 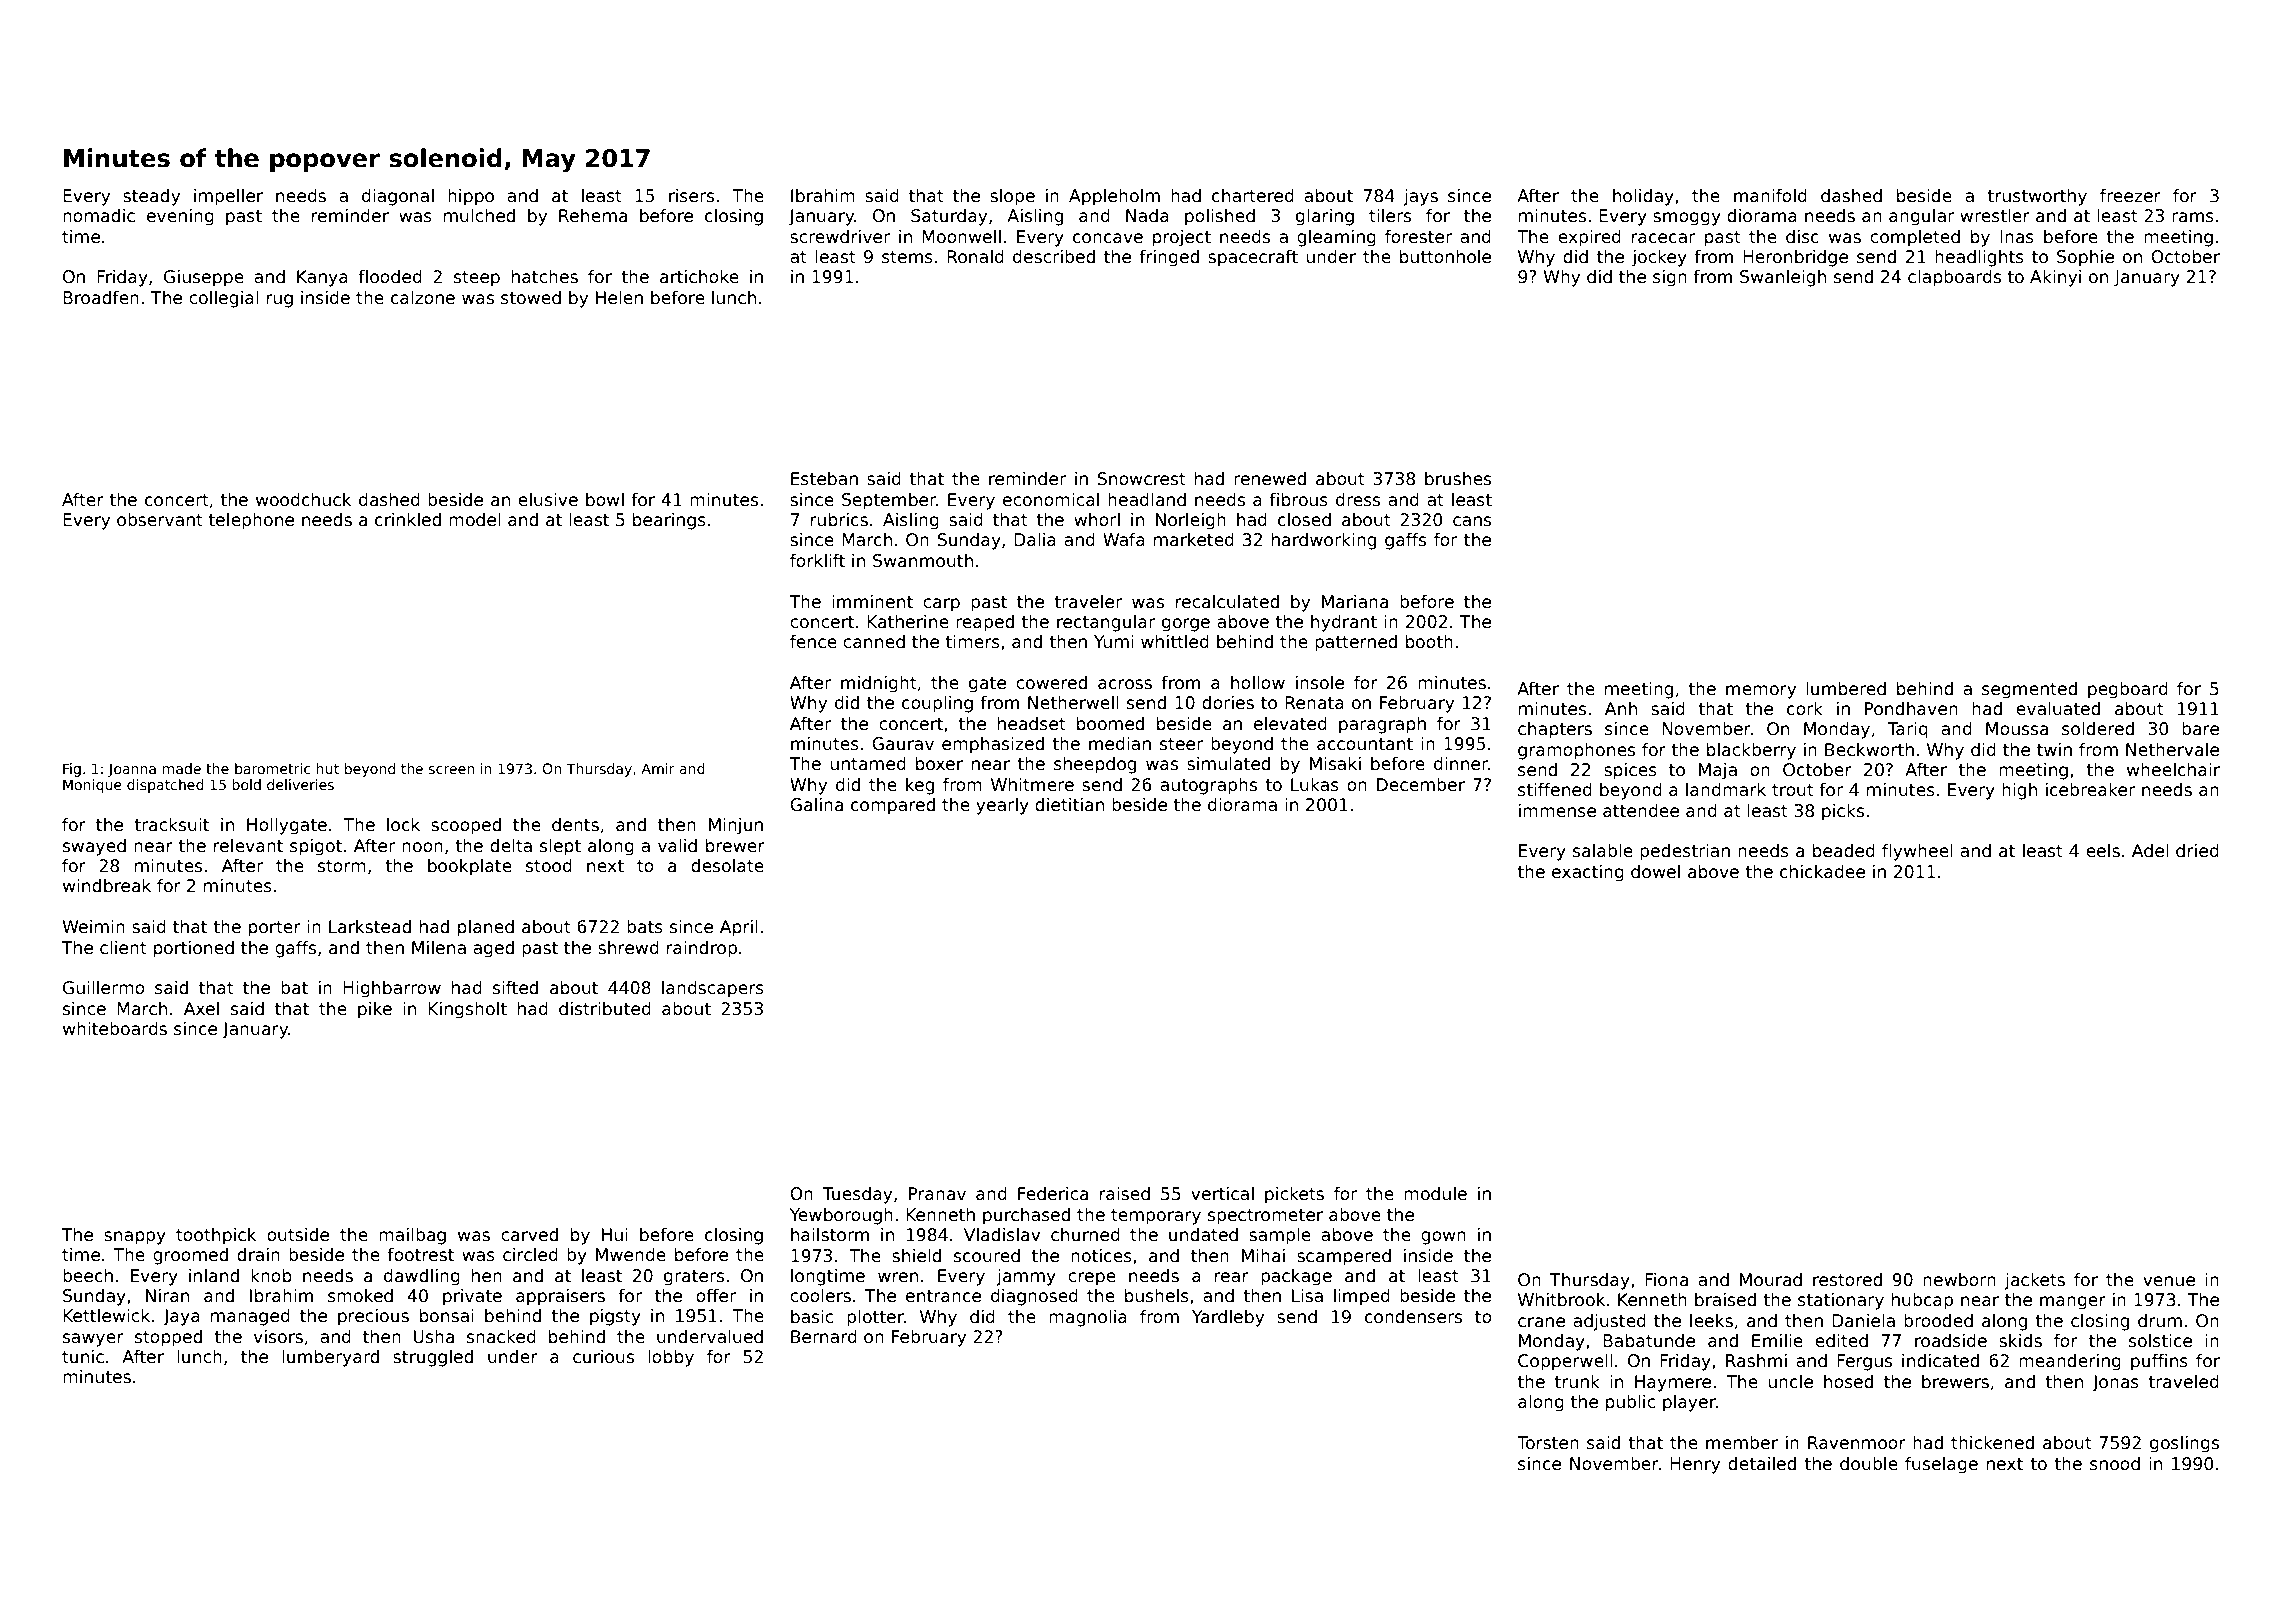 What do you see at coordinates (298, 1235) in the image?
I see `outside` at bounding box center [298, 1235].
